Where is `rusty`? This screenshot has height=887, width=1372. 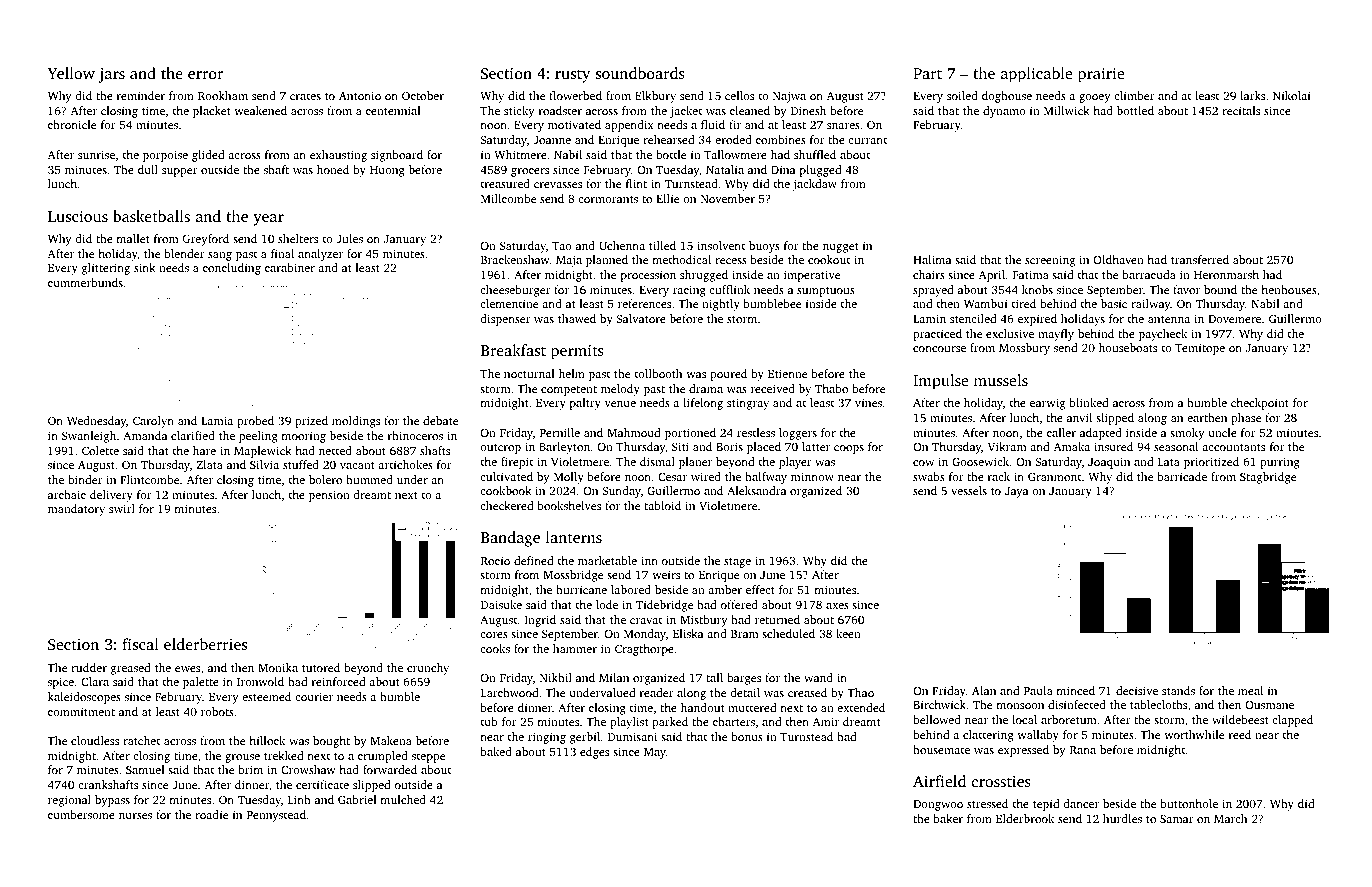
rusty is located at coordinates (572, 76).
